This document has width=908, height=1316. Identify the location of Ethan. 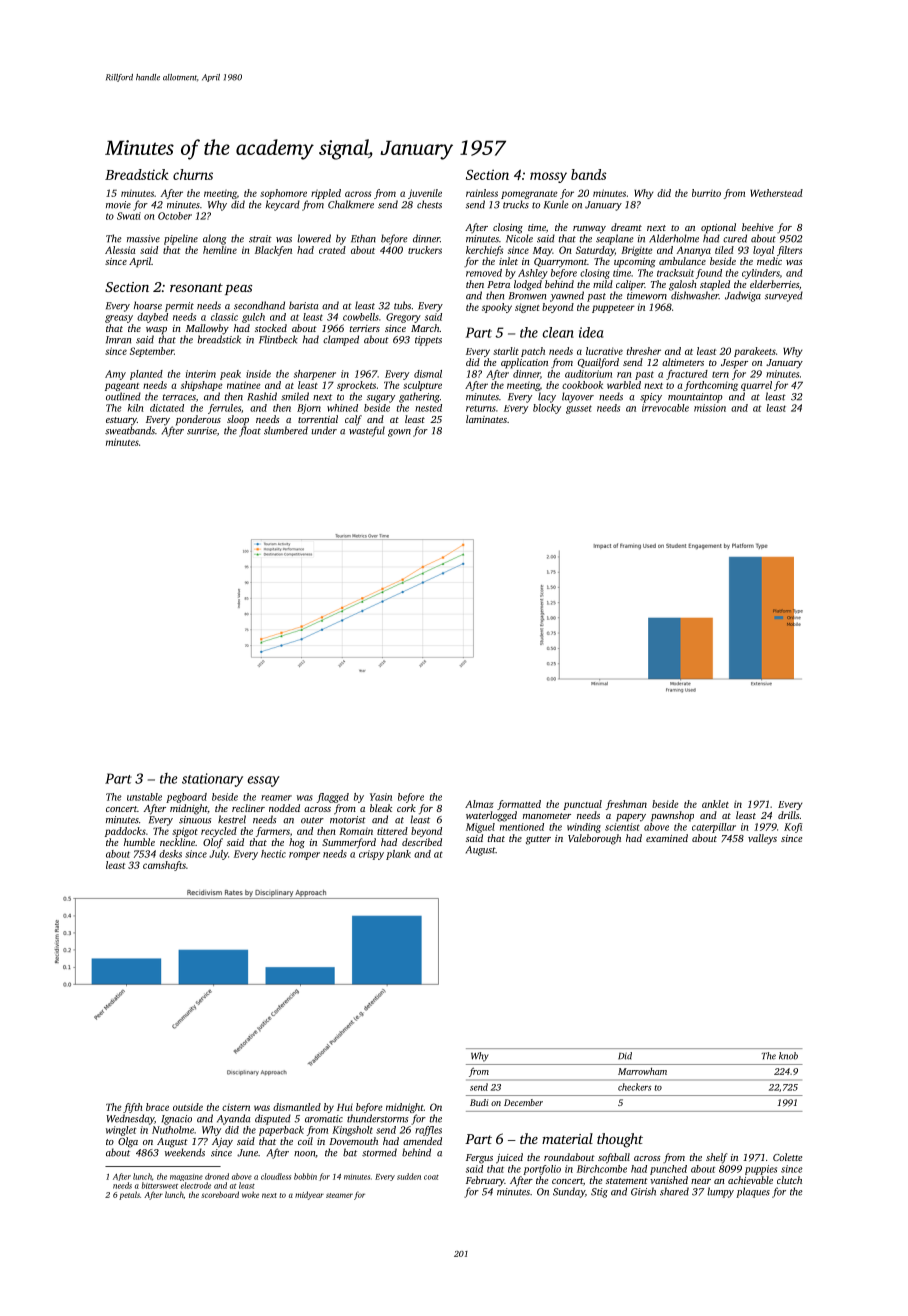
(363, 238).
